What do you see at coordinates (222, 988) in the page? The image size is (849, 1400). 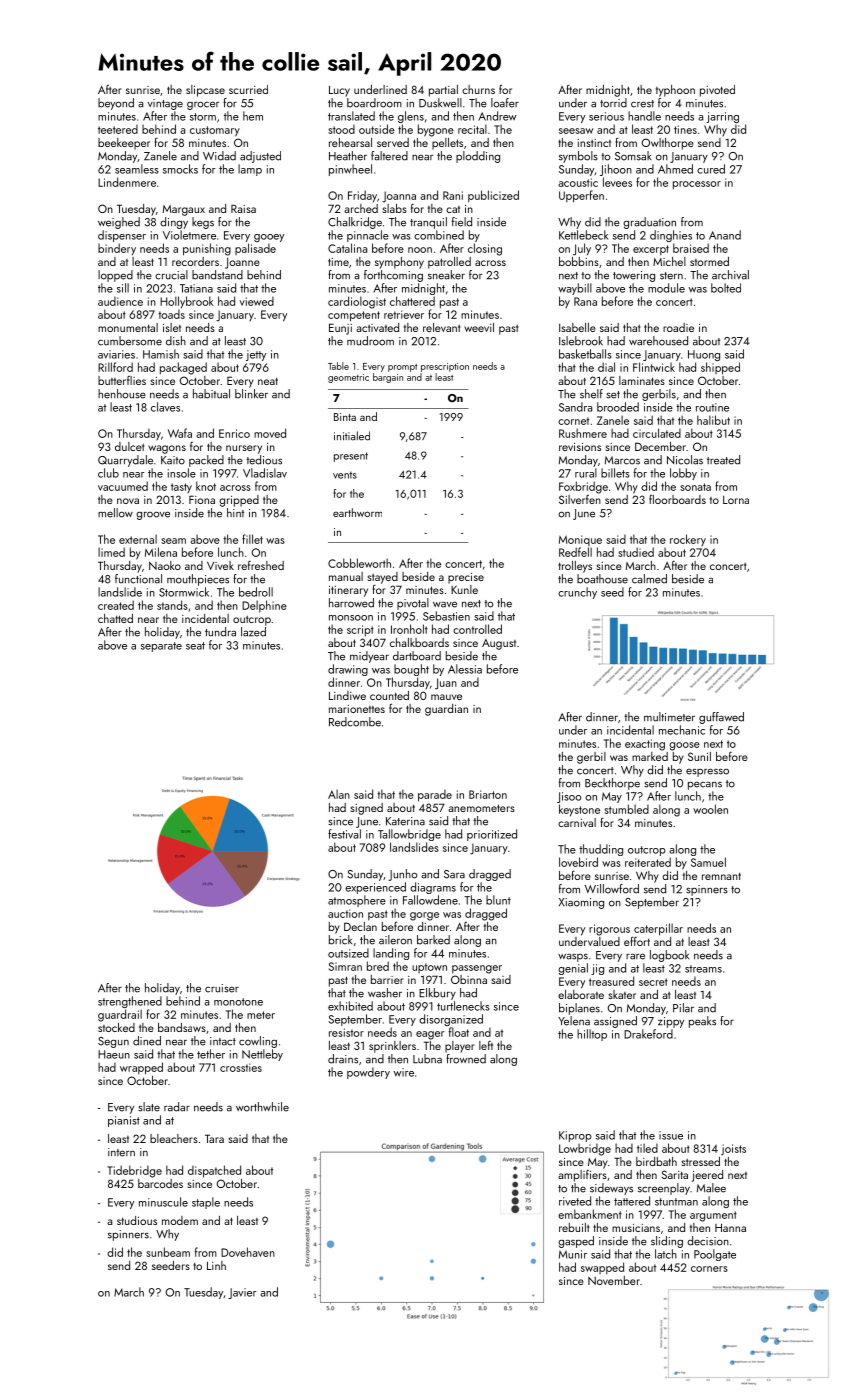 I see `cruiser` at bounding box center [222, 988].
